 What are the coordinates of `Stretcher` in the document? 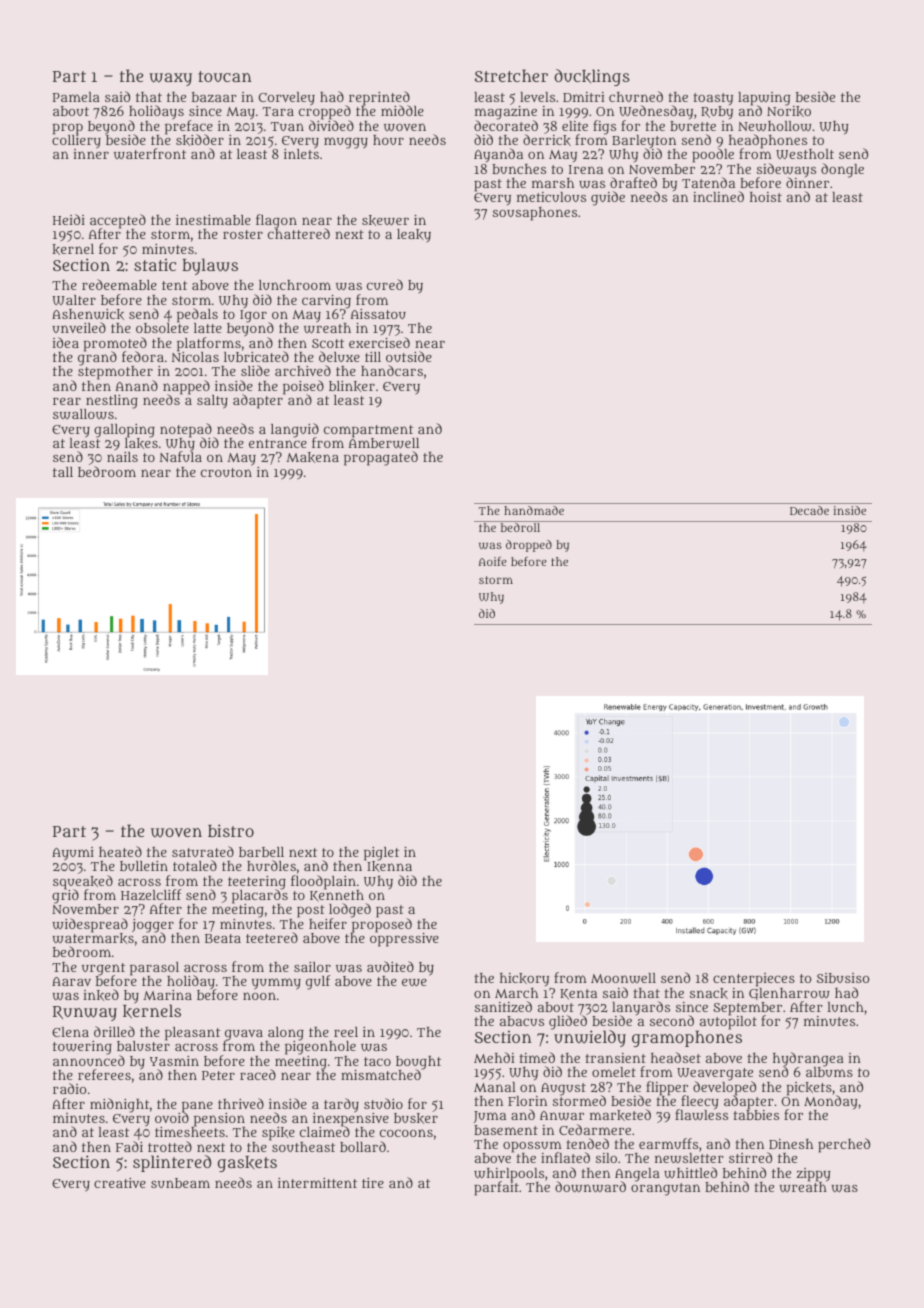 It's located at (511, 75).
